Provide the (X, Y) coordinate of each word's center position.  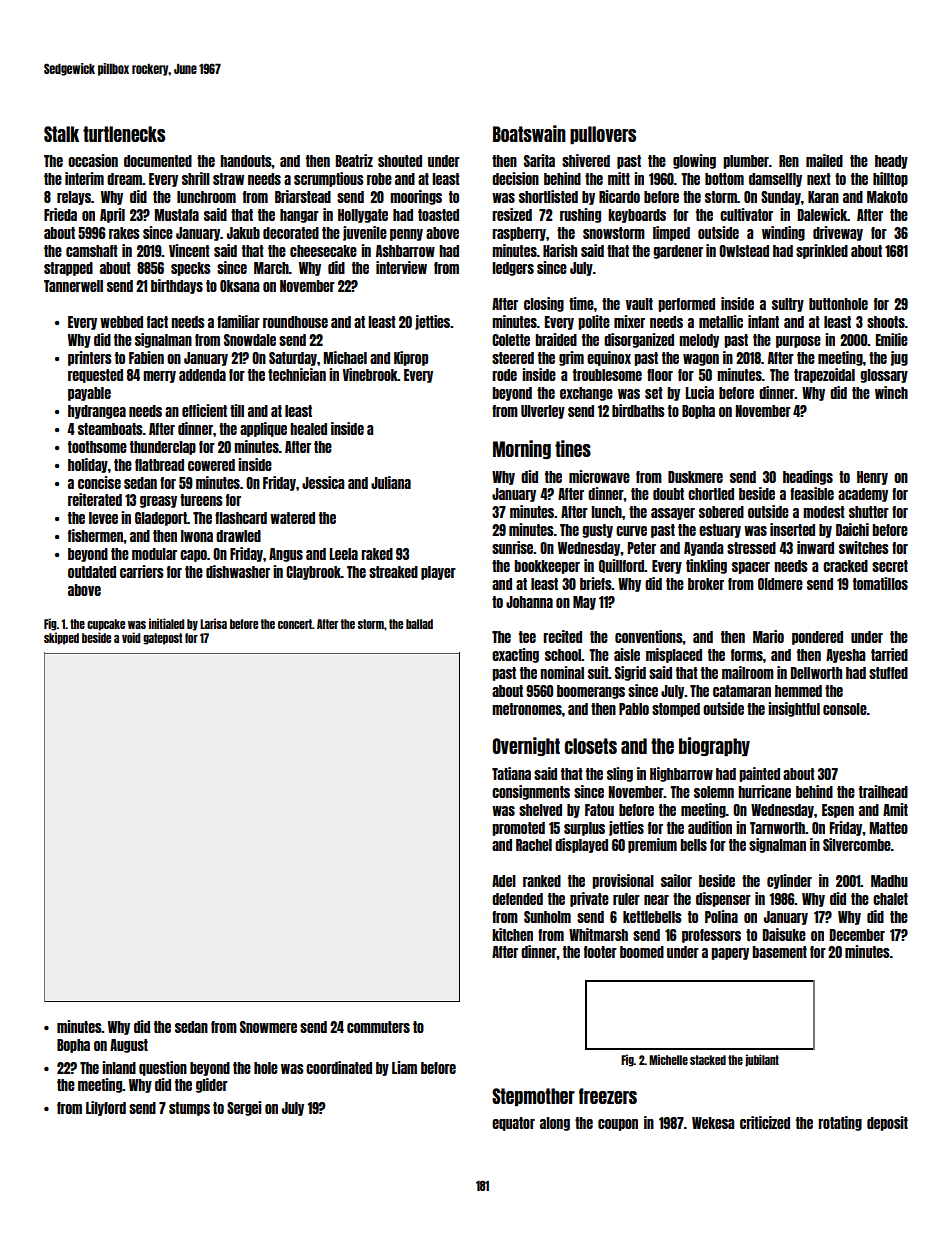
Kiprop (411, 358)
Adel (504, 881)
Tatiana (511, 773)
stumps (189, 1109)
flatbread (159, 465)
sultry (788, 305)
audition (710, 827)
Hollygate (363, 216)
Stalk (61, 134)
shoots (886, 322)
